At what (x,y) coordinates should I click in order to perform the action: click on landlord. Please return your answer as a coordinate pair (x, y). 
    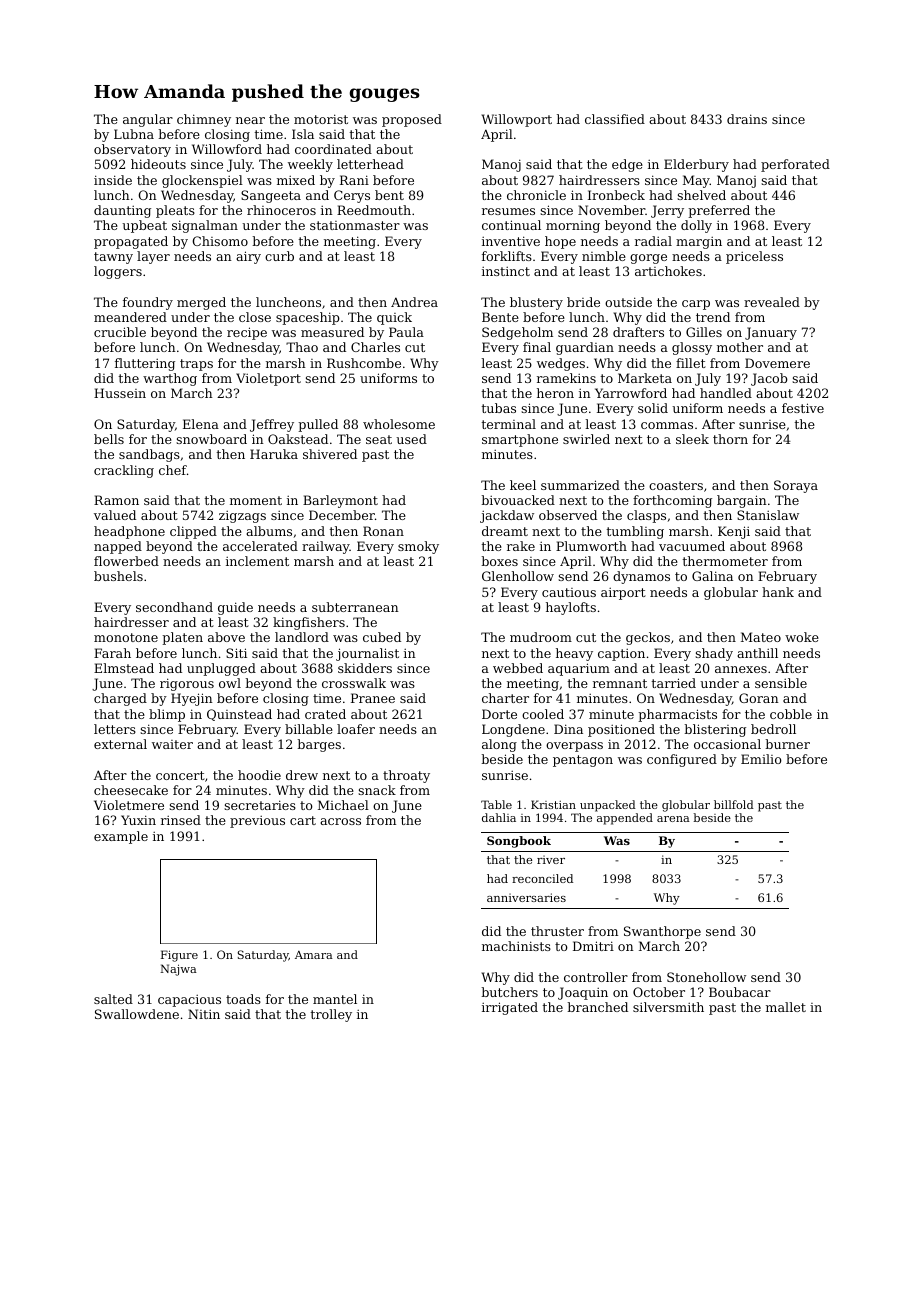
    Looking at the image, I should click on (302, 637).
